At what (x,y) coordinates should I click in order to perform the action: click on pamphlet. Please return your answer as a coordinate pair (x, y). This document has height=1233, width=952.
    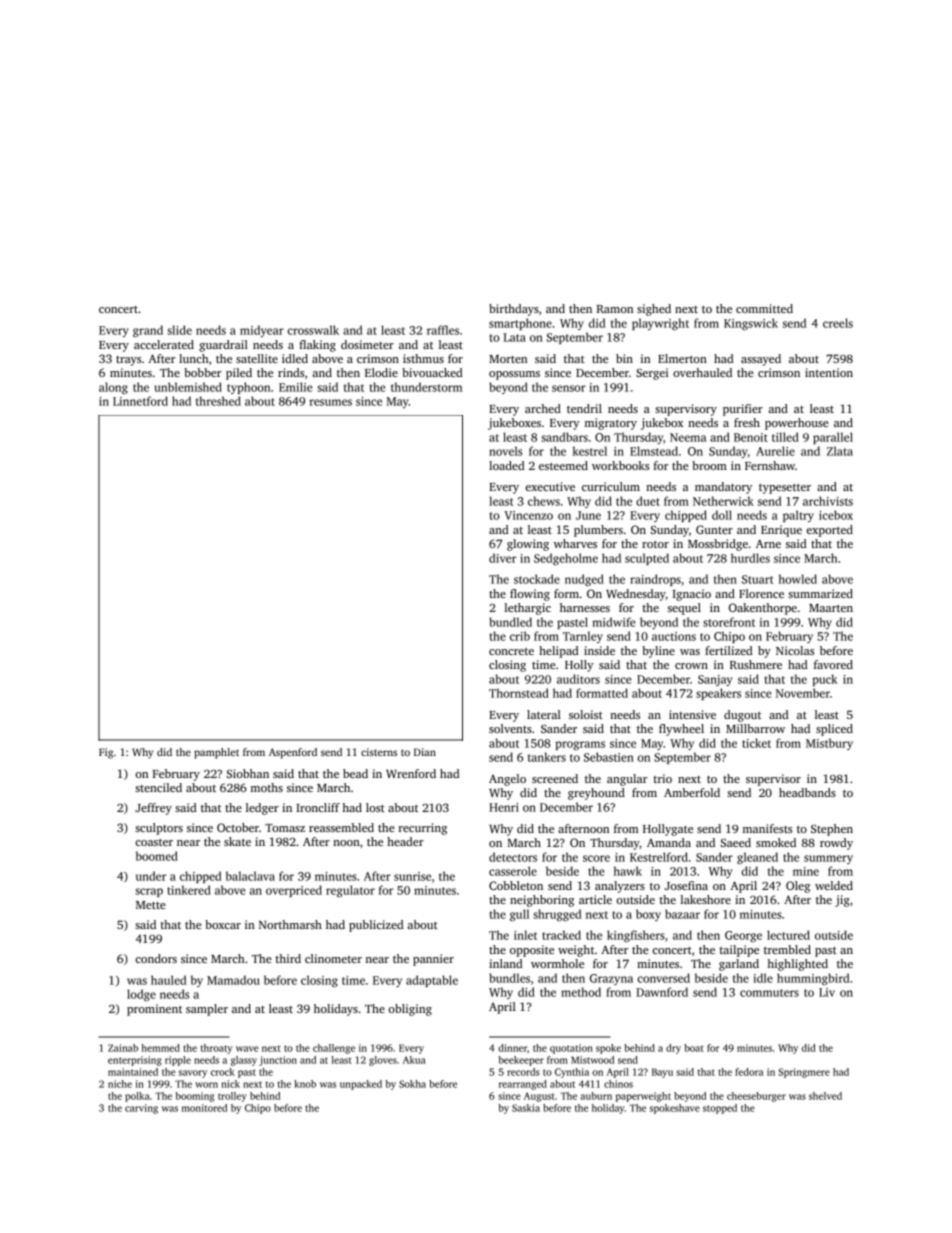
    Looking at the image, I should click on (216, 753).
